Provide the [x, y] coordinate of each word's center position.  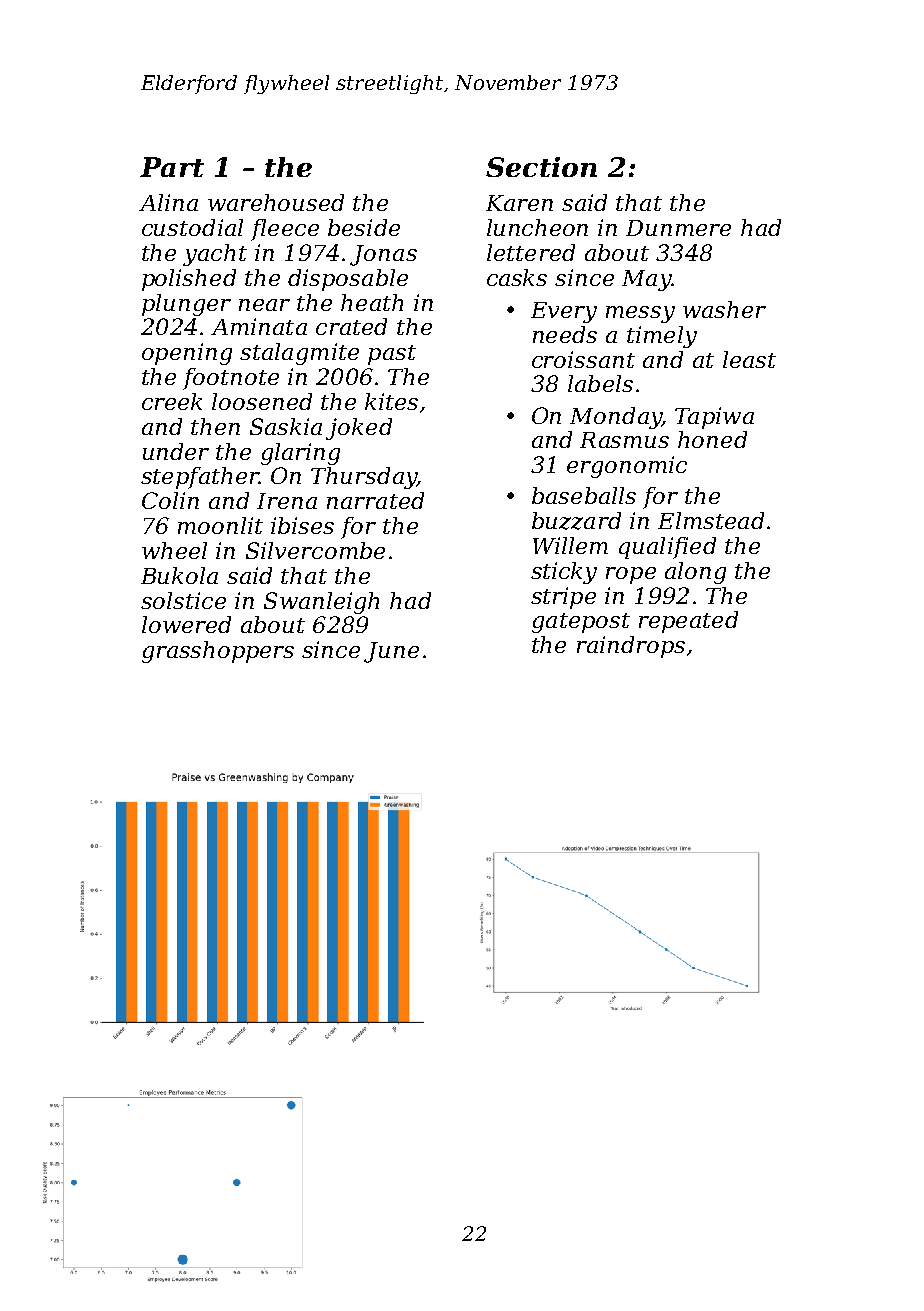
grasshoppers [218, 652]
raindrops [631, 647]
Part [172, 167]
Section [541, 167]
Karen [519, 203]
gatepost [581, 623]
